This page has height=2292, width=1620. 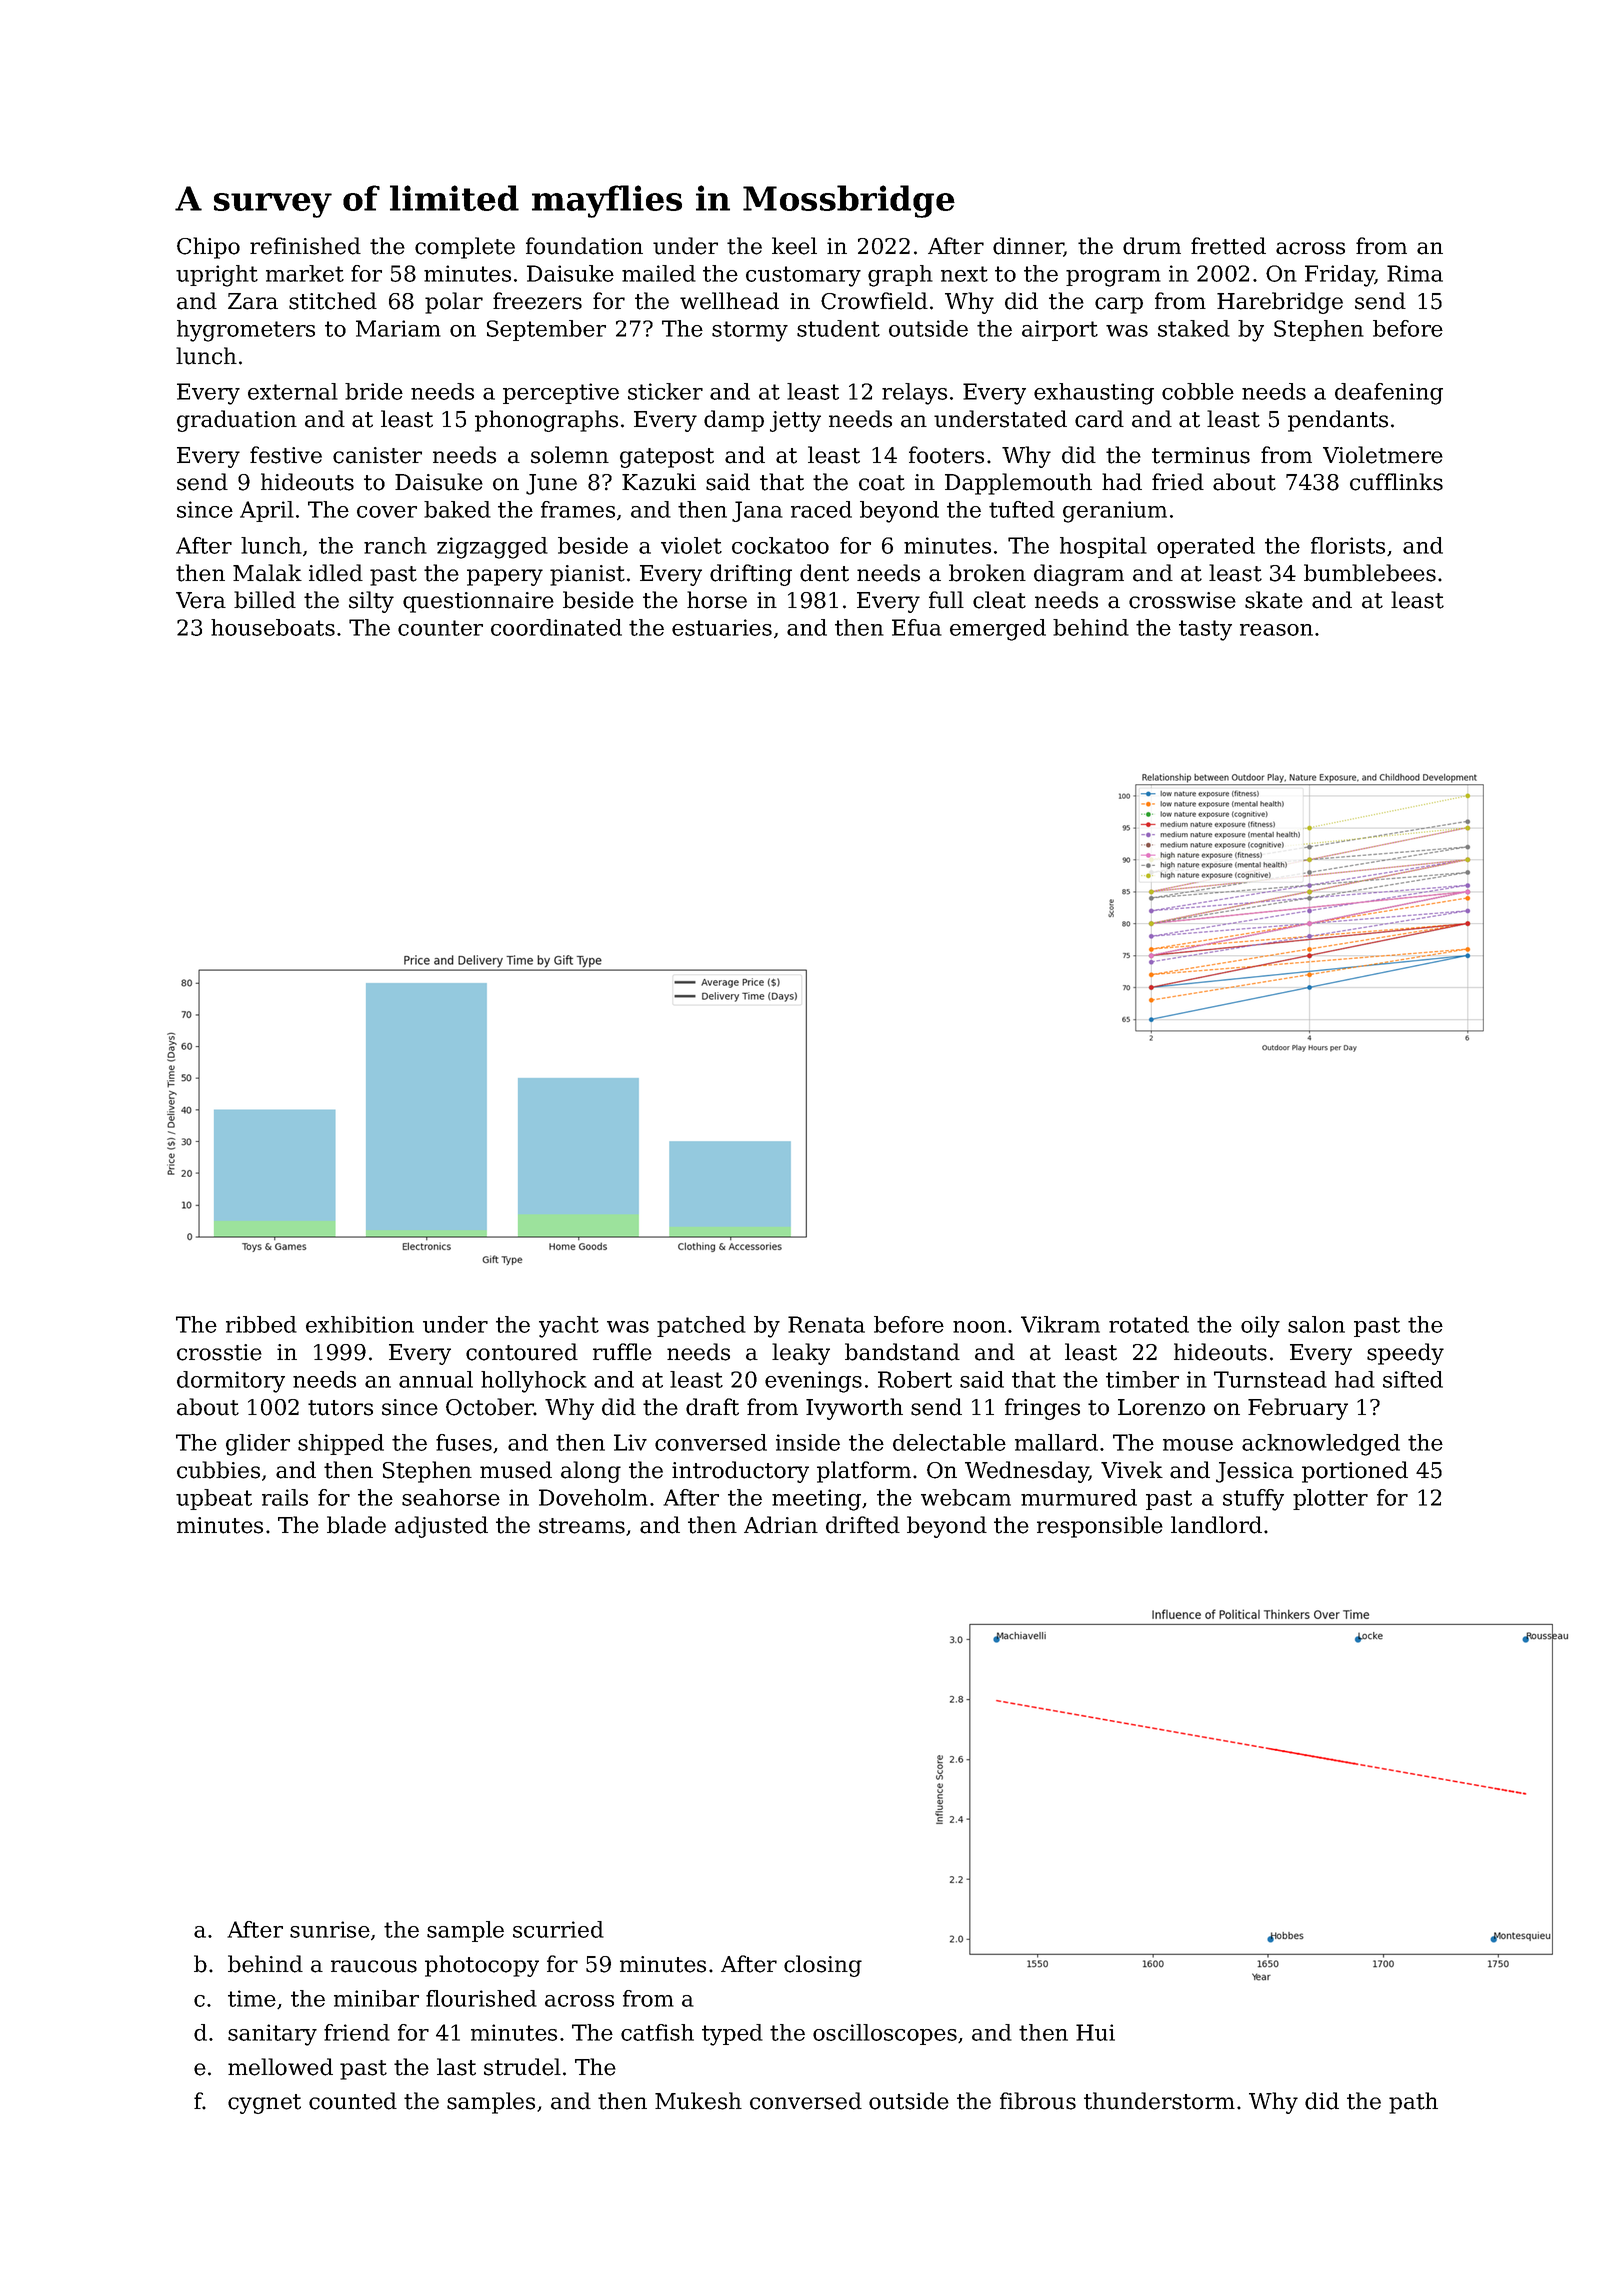 I want to click on emerged, so click(x=998, y=630).
